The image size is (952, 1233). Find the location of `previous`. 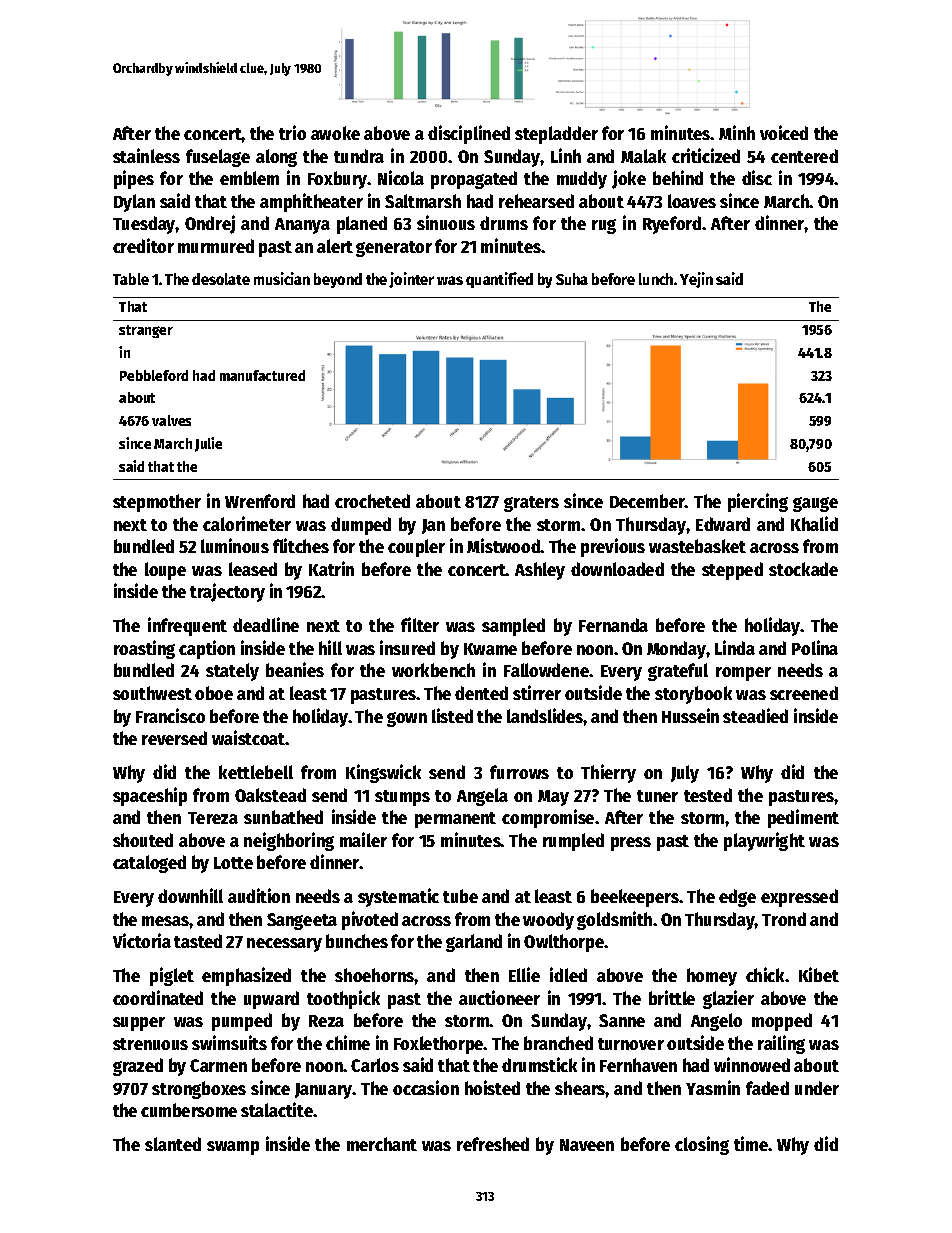

previous is located at coordinates (613, 547).
